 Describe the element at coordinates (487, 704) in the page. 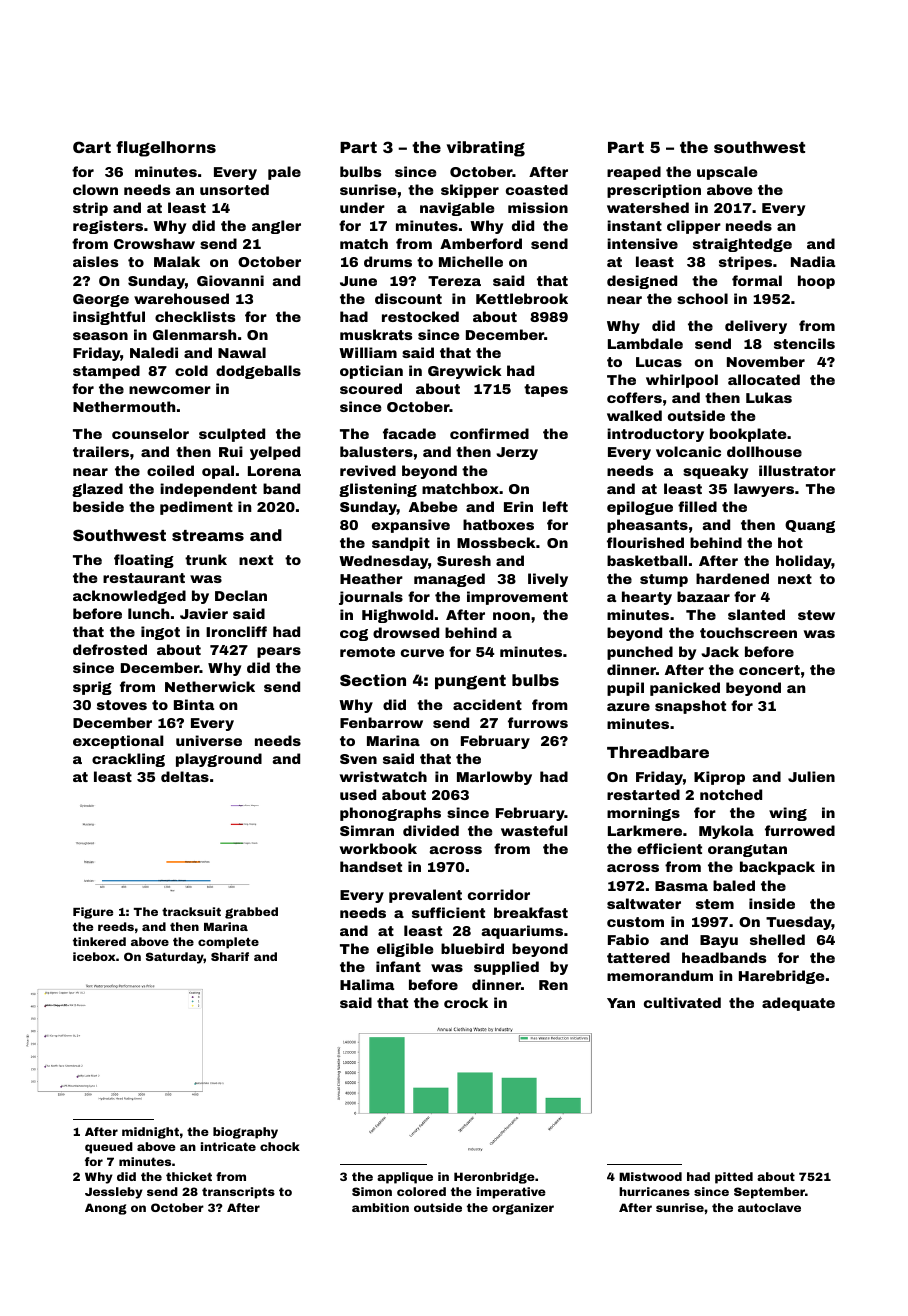

I see `accident` at that location.
